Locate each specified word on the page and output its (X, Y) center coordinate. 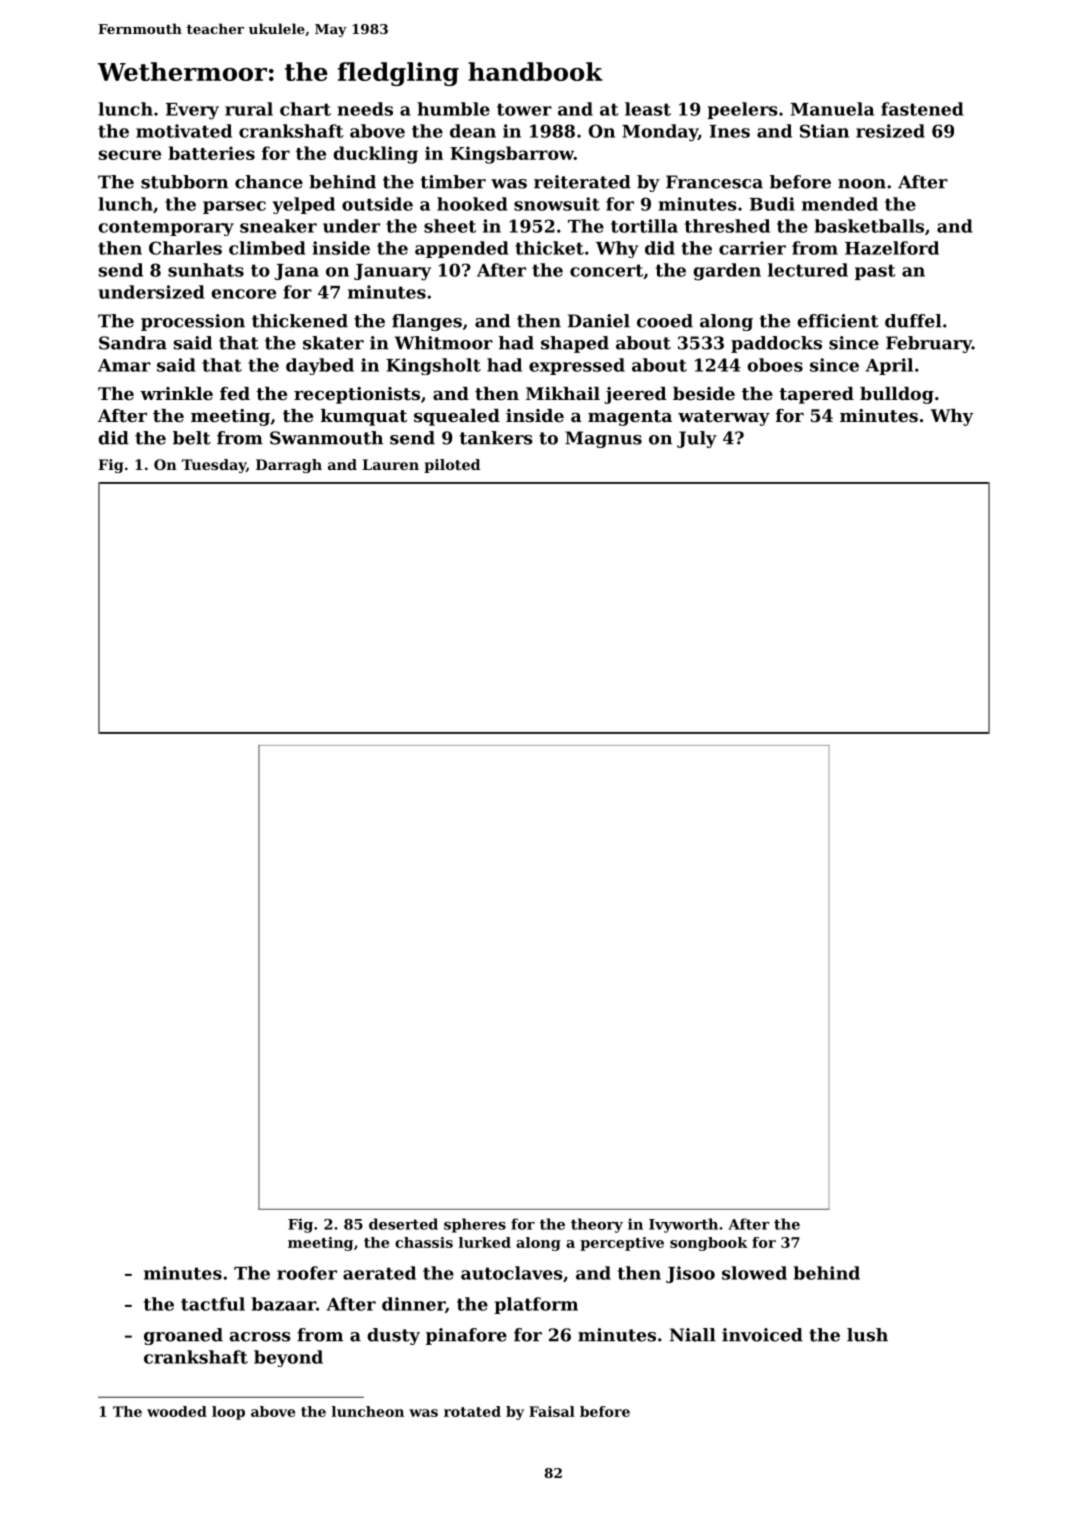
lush (867, 1335)
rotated (472, 1411)
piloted (452, 466)
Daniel (599, 321)
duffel (913, 321)
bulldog (897, 395)
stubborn (184, 182)
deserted (403, 1224)
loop (228, 1413)
